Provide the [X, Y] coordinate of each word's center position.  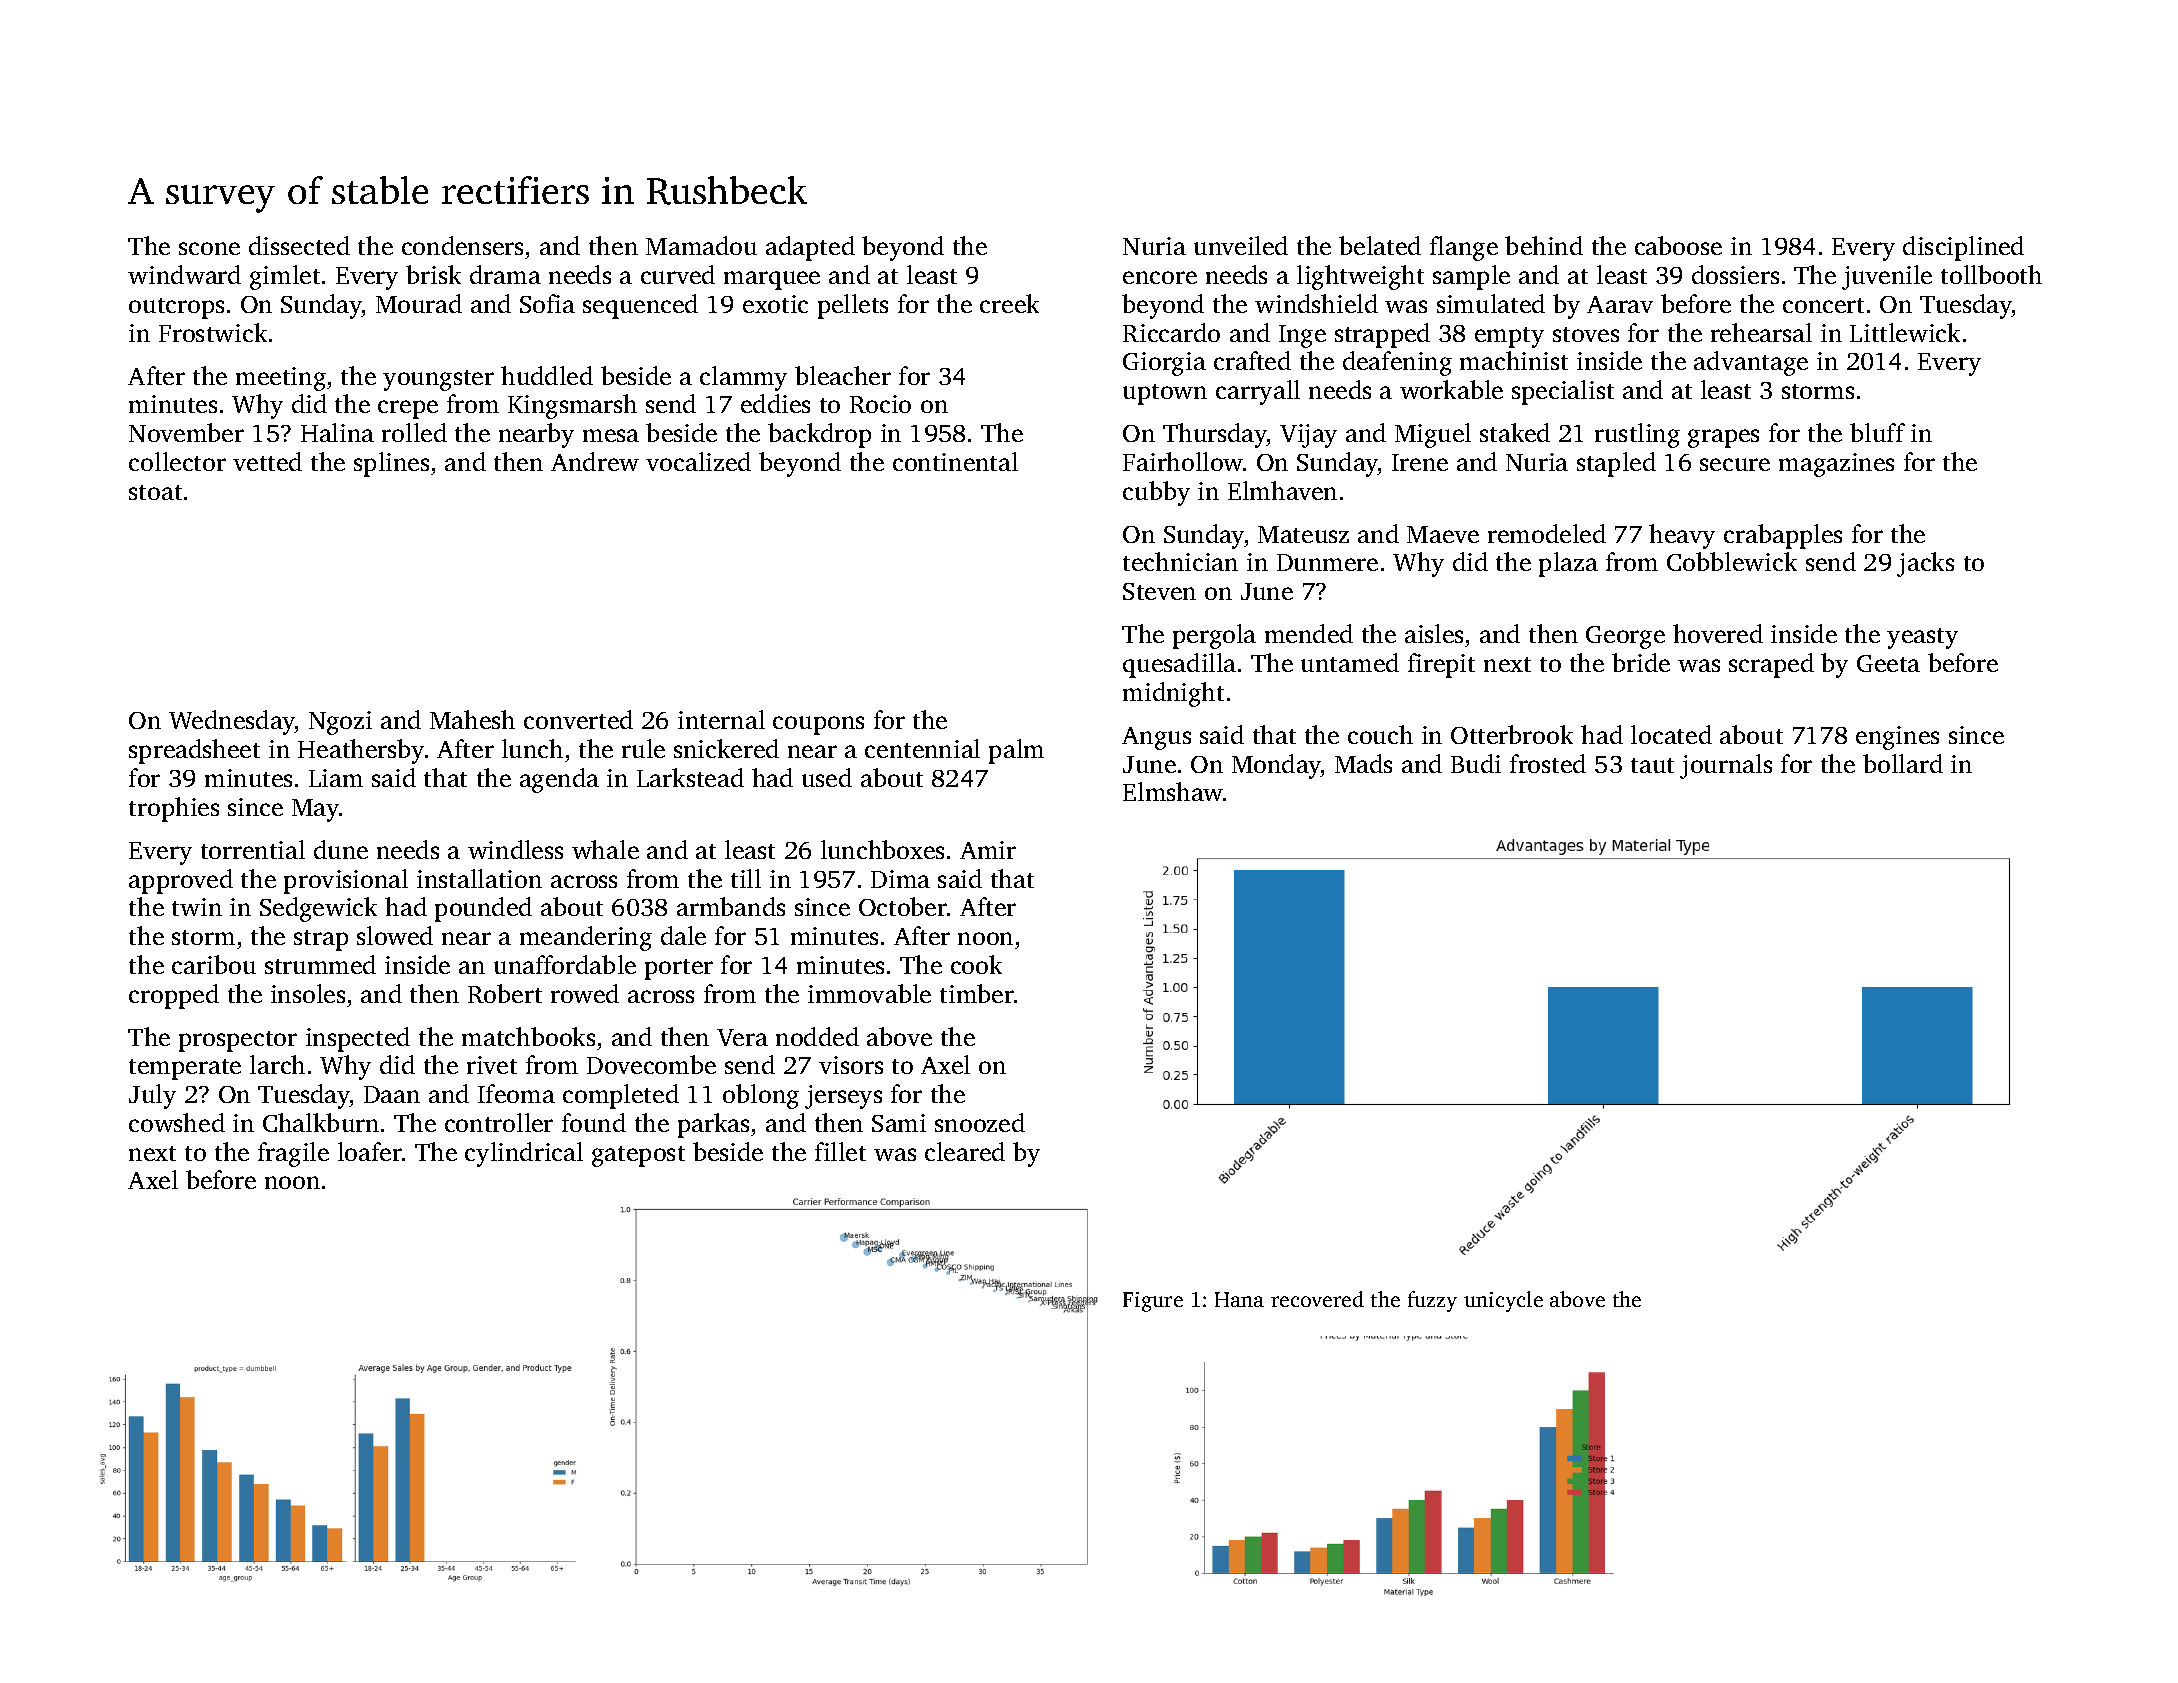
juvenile [1887, 277]
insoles [308, 993]
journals [1726, 766]
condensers [462, 245]
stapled [1616, 464]
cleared [965, 1151]
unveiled [1241, 245]
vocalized [698, 461]
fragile [293, 1154]
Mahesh [472, 719]
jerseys [843, 1097]
